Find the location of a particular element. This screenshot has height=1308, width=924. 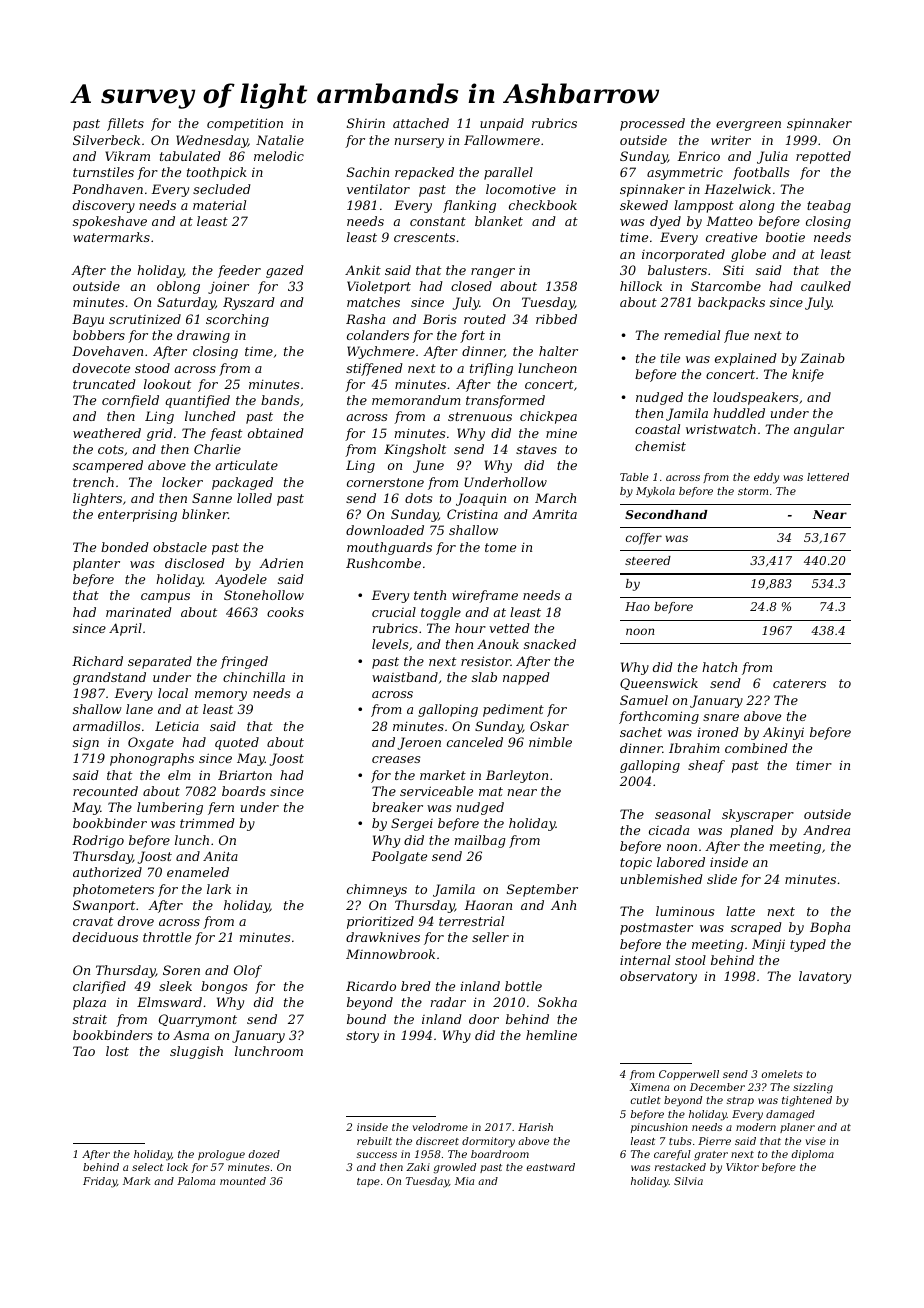

processed is located at coordinates (652, 124).
